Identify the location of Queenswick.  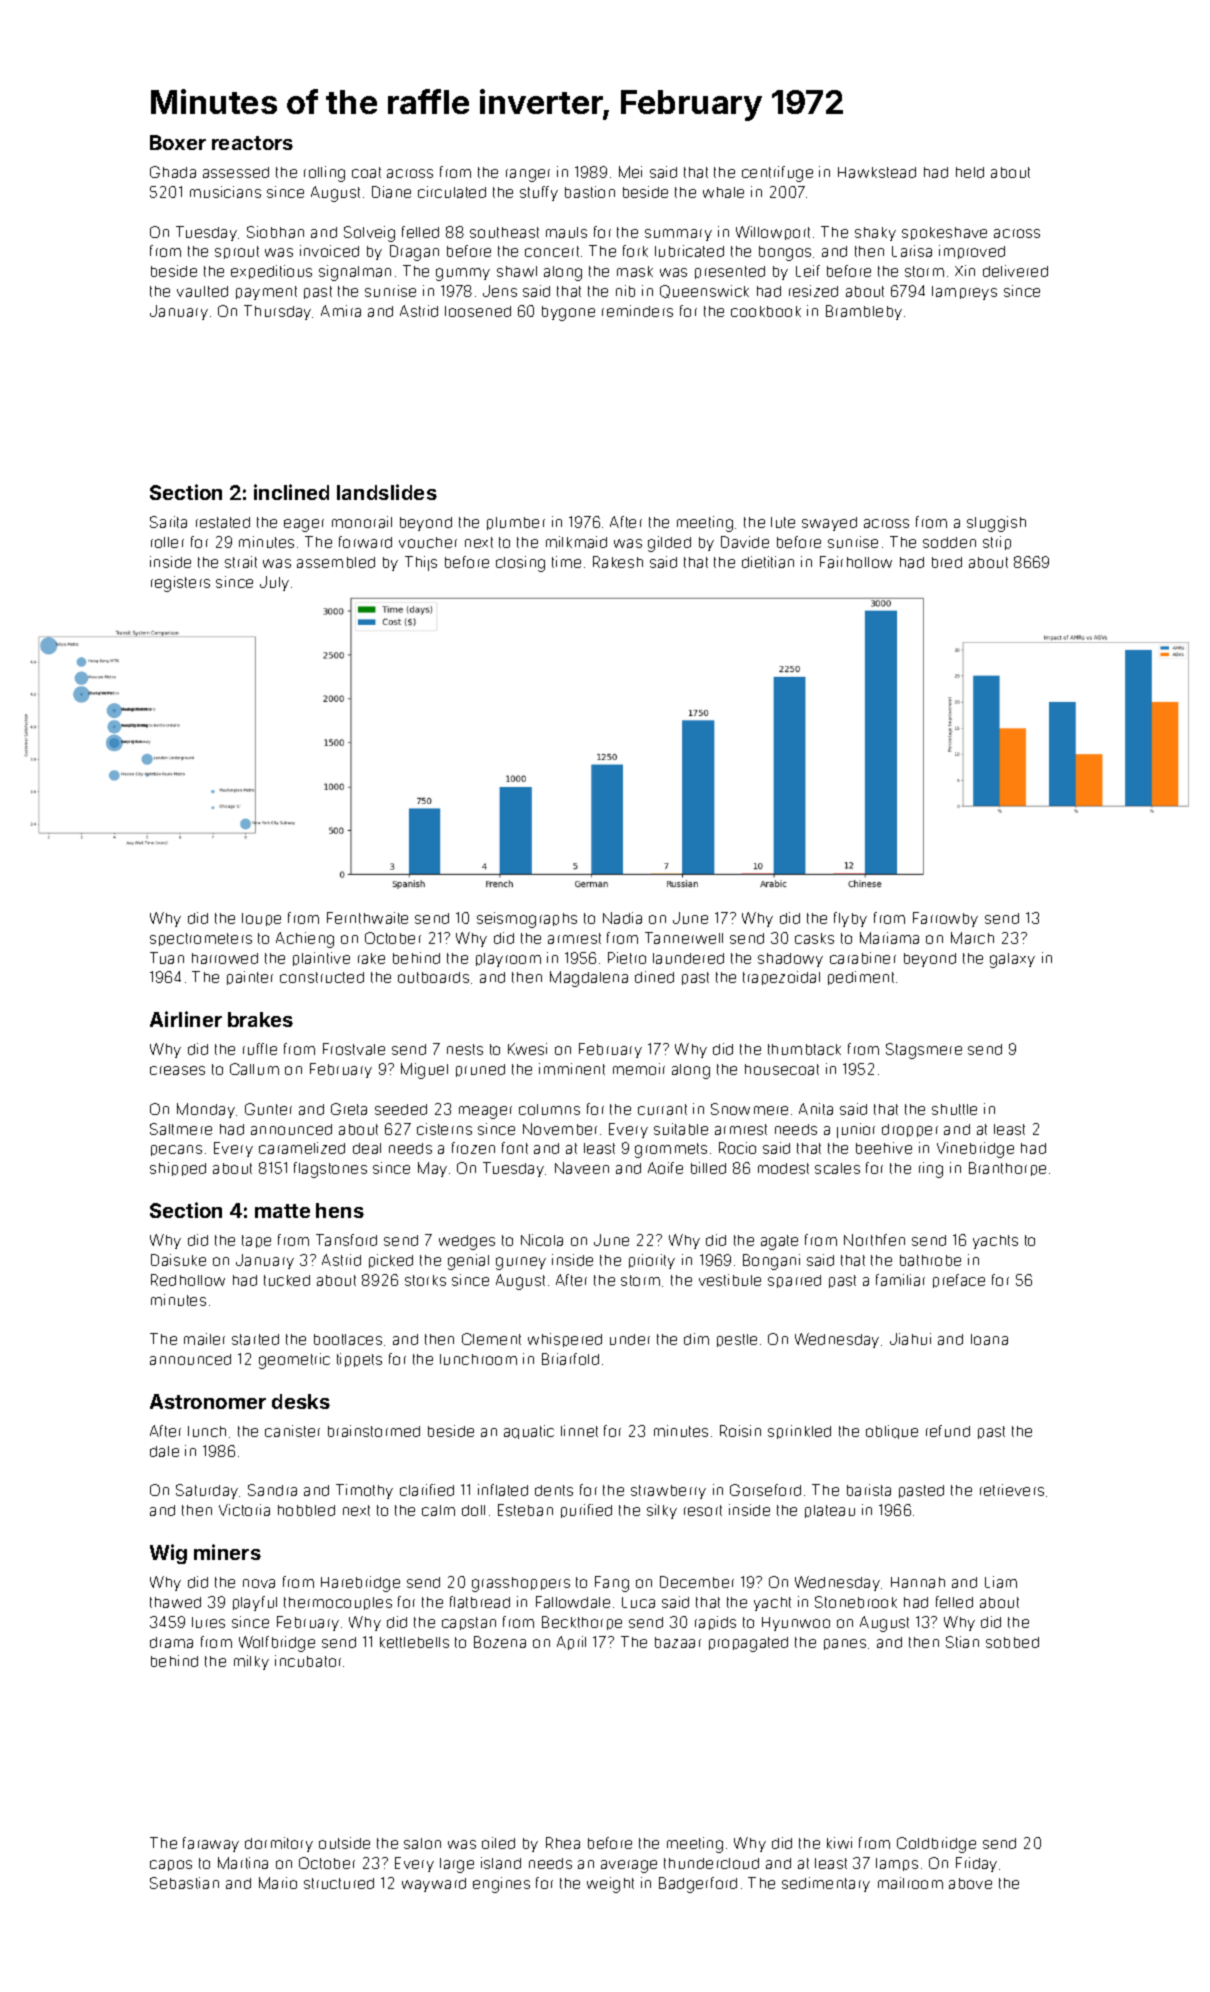
(704, 291).
